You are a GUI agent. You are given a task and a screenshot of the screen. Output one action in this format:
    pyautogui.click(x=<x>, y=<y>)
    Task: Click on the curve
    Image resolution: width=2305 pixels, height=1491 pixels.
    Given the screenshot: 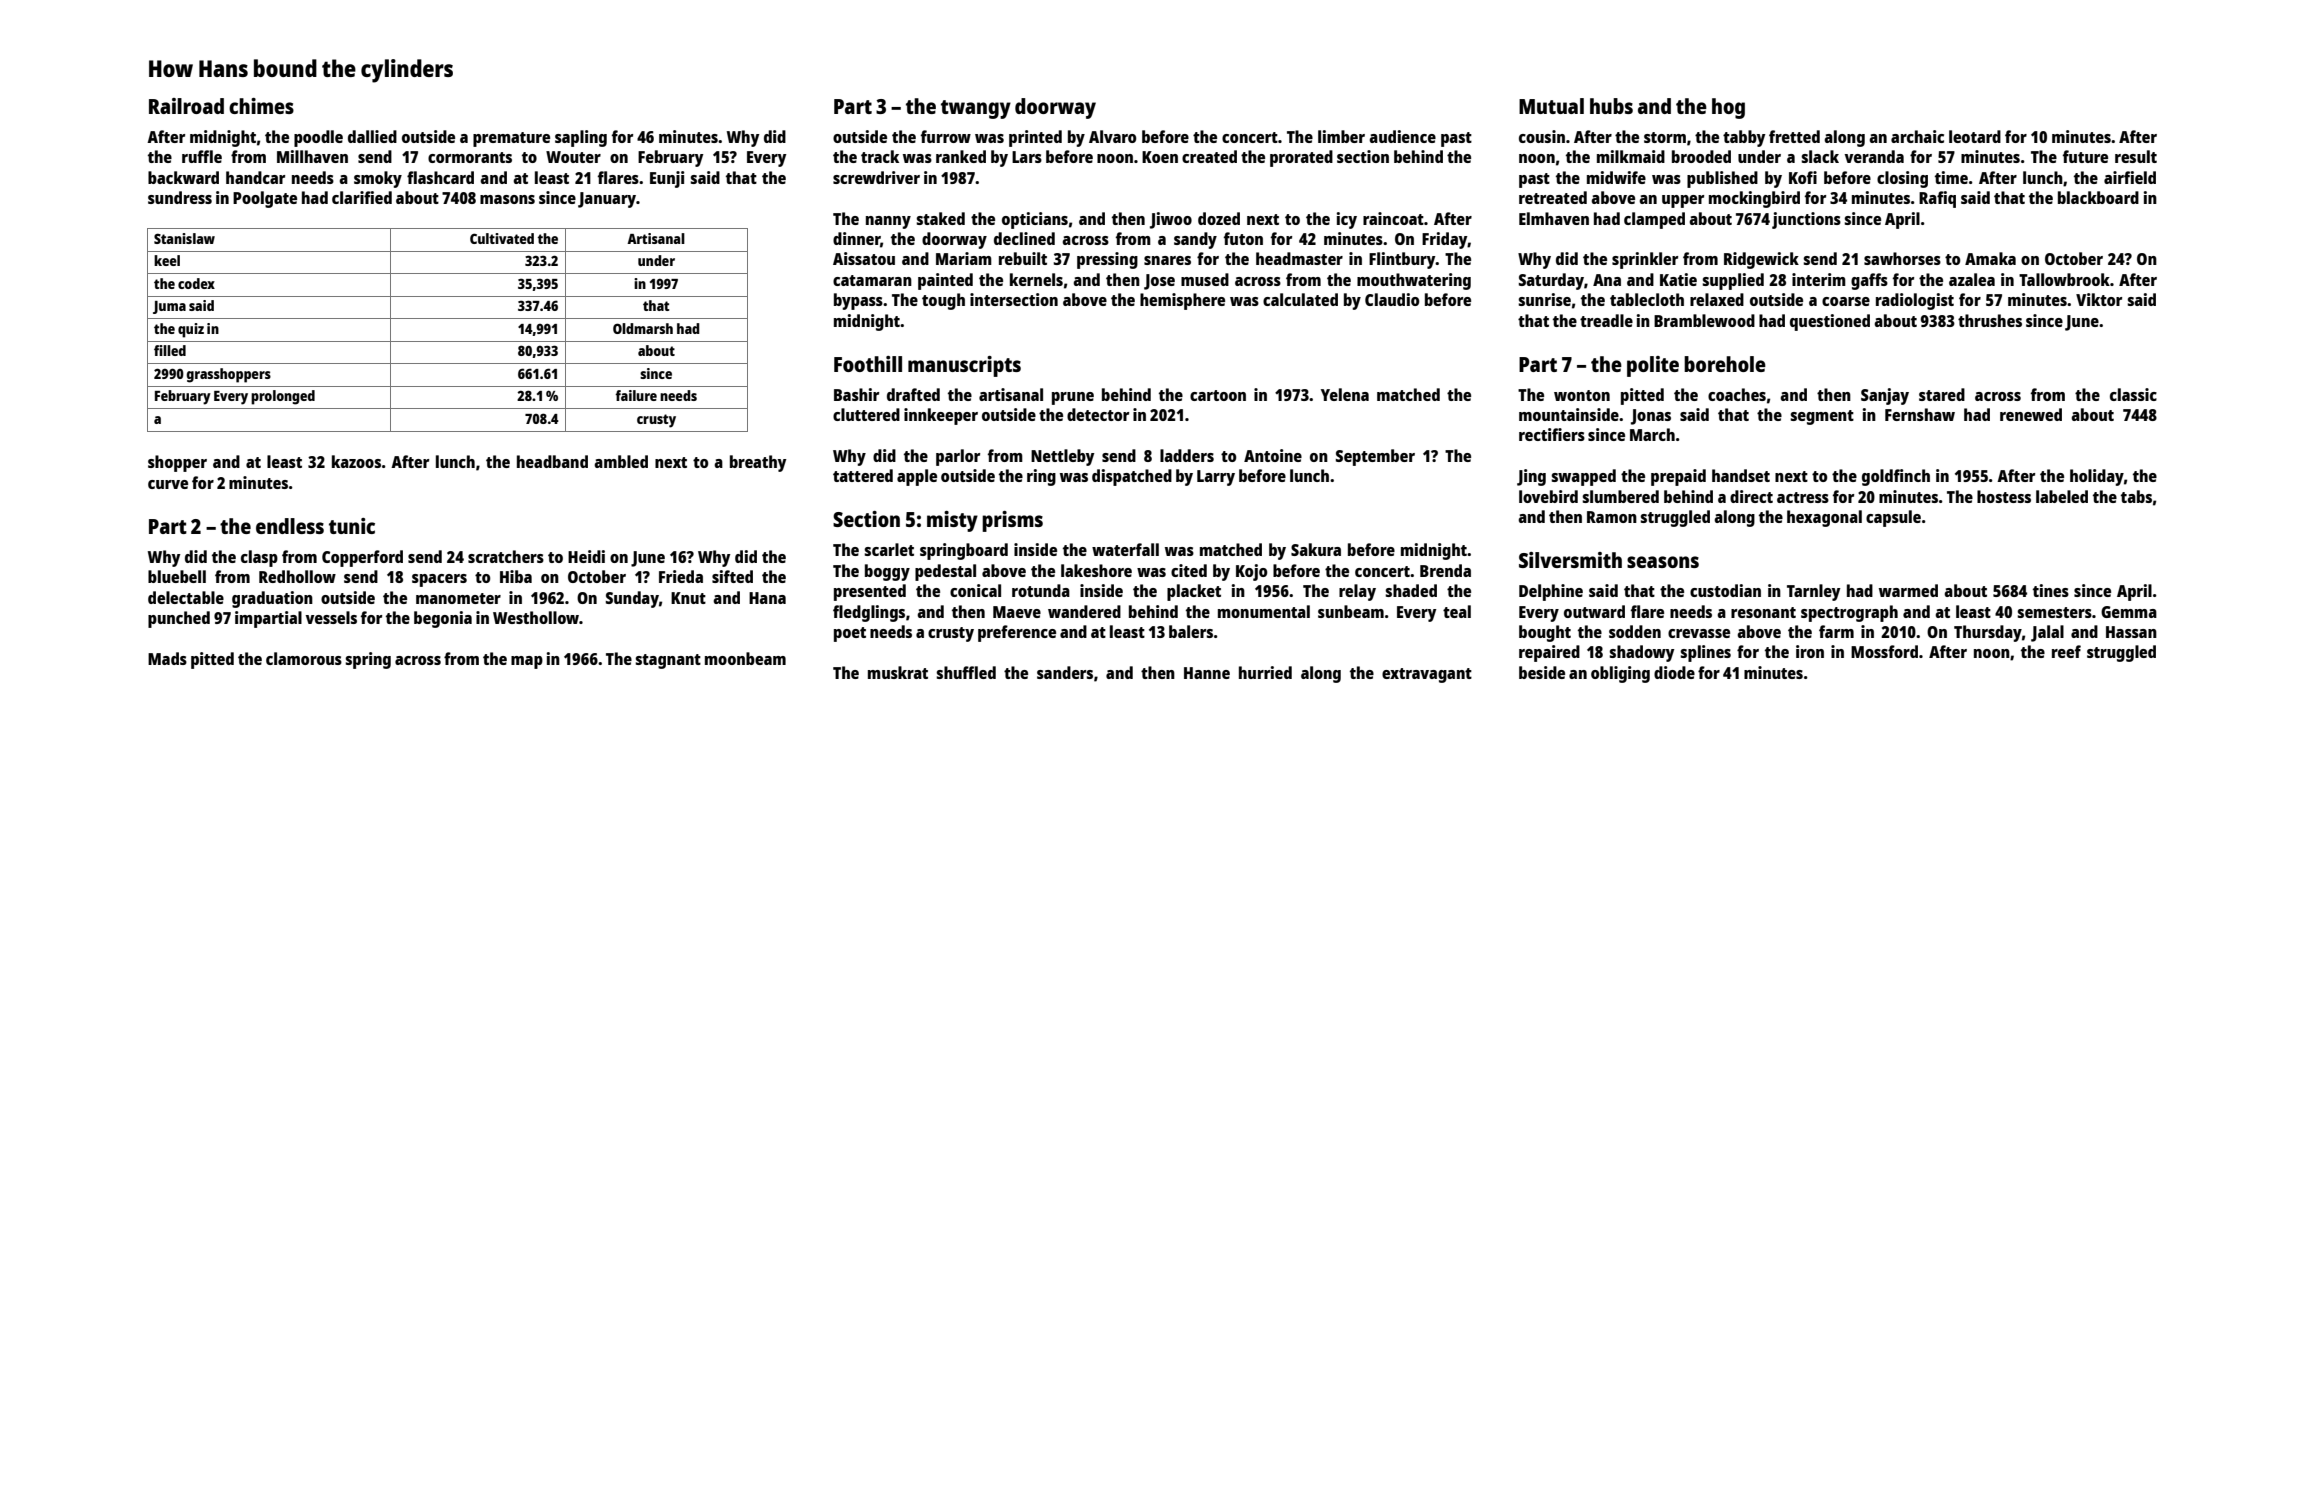 What is the action you would take?
    pyautogui.click(x=168, y=484)
